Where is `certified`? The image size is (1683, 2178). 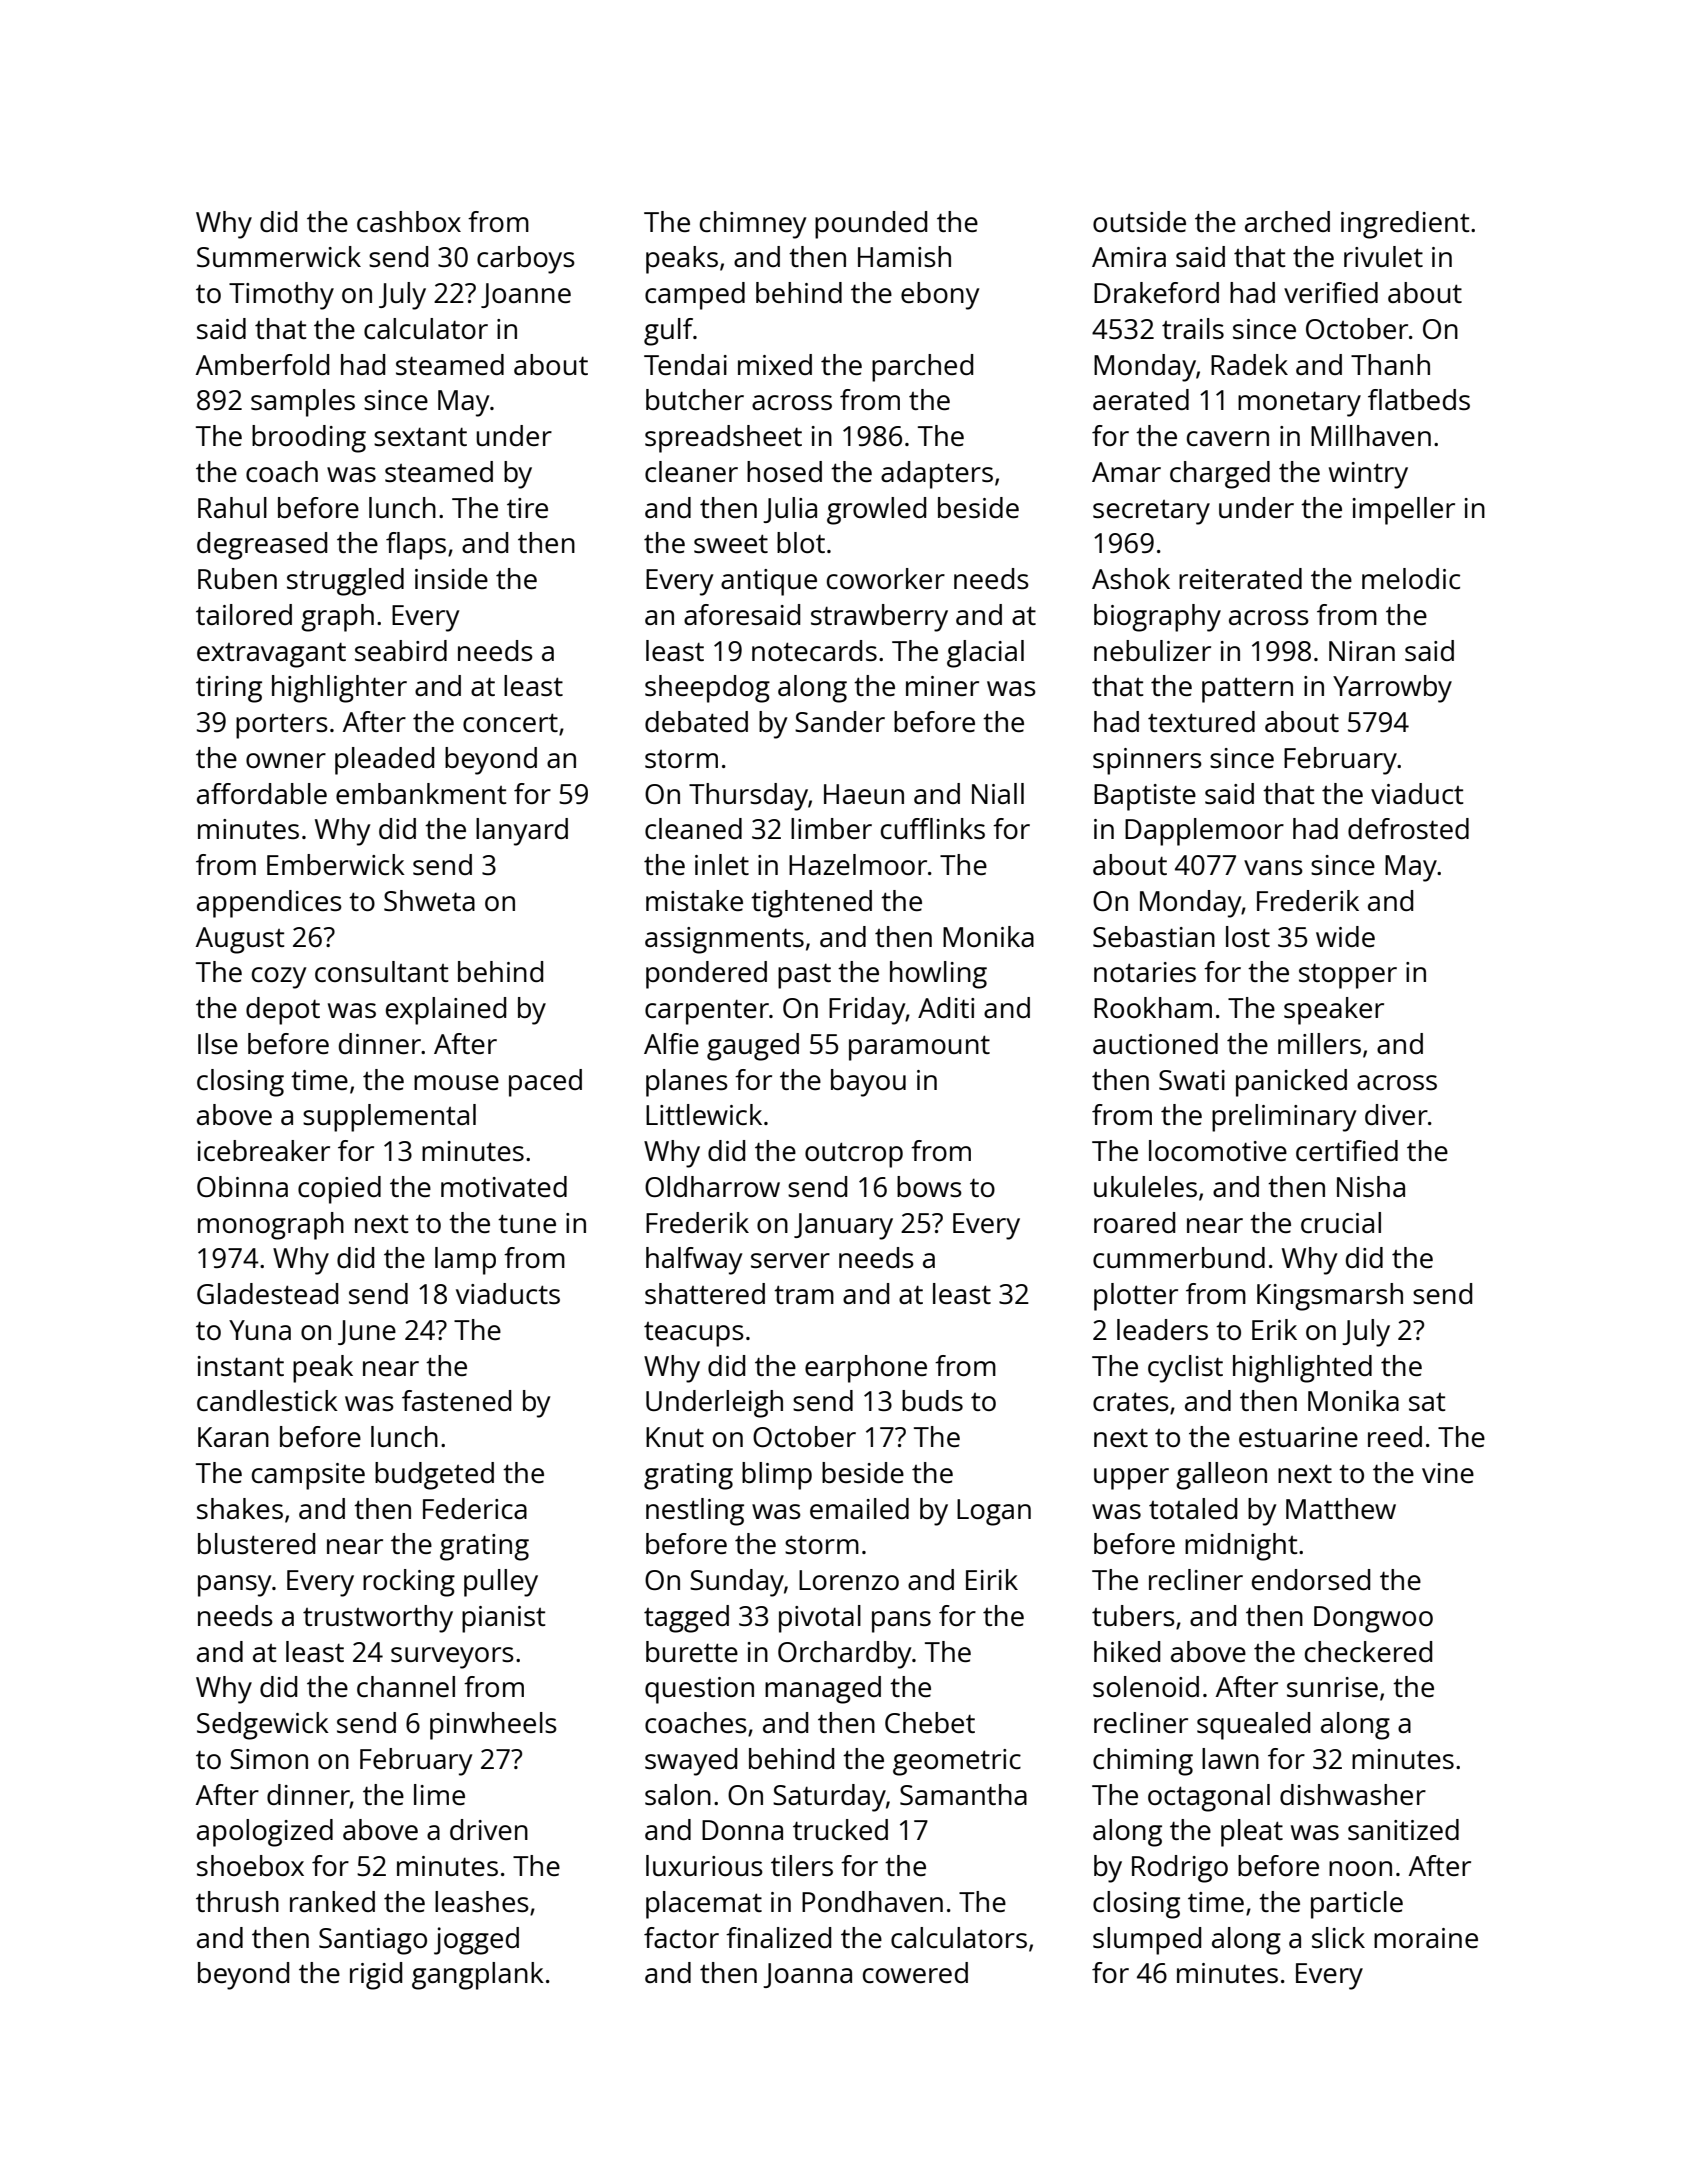
certified is located at coordinates (1347, 1150).
